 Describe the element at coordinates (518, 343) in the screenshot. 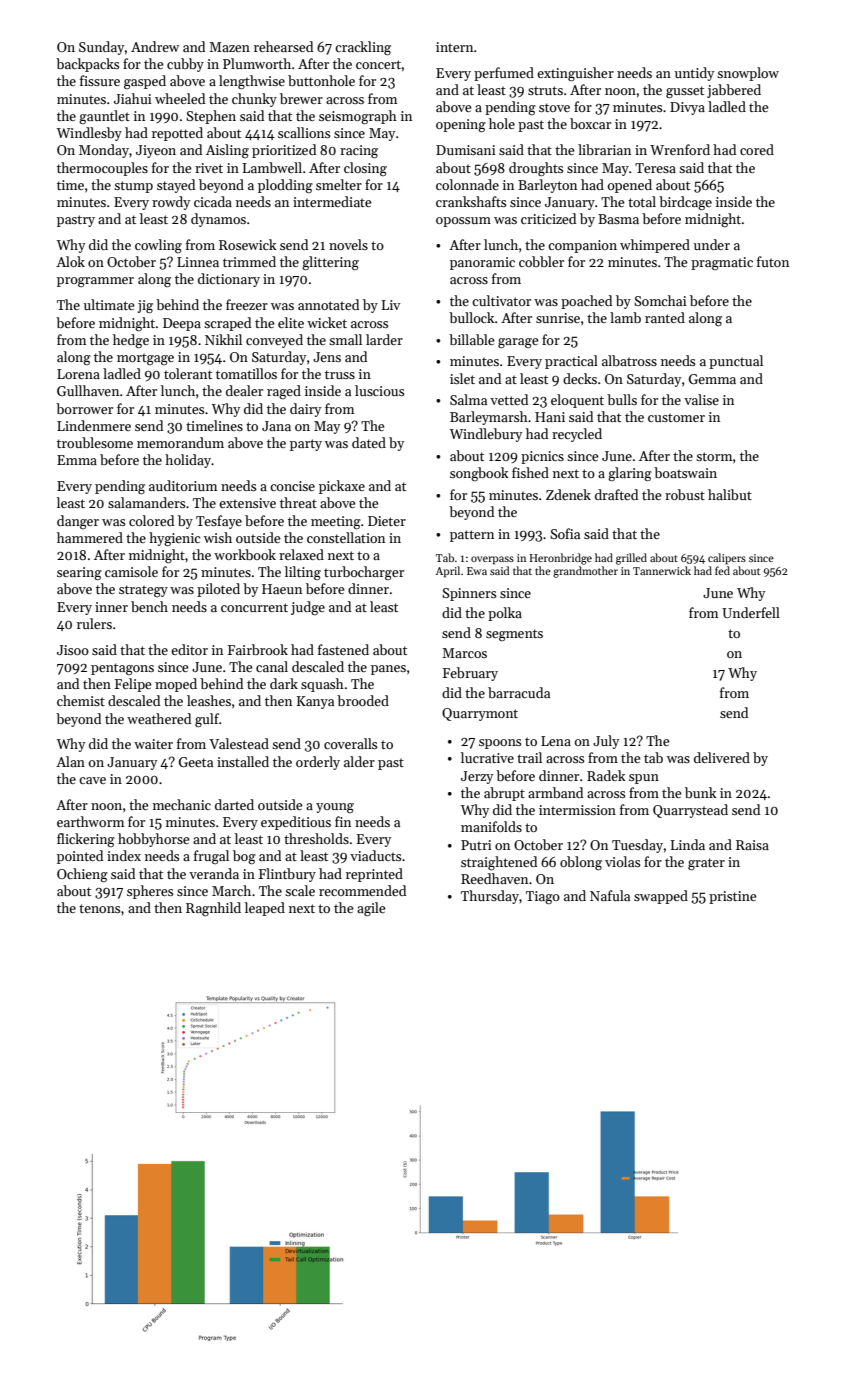

I see `garage` at that location.
